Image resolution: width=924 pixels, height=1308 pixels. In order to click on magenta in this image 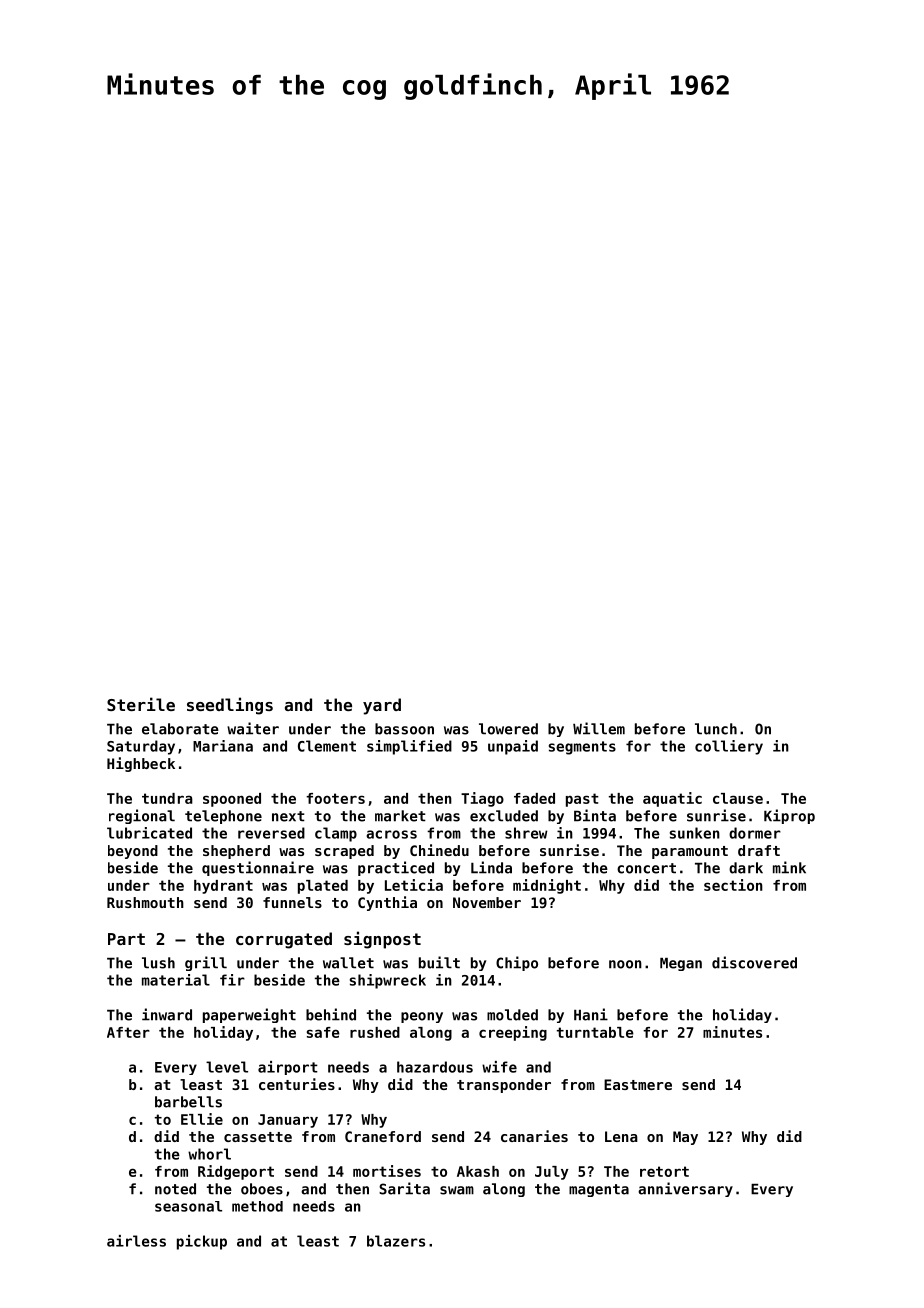, I will do `click(599, 1190)`.
